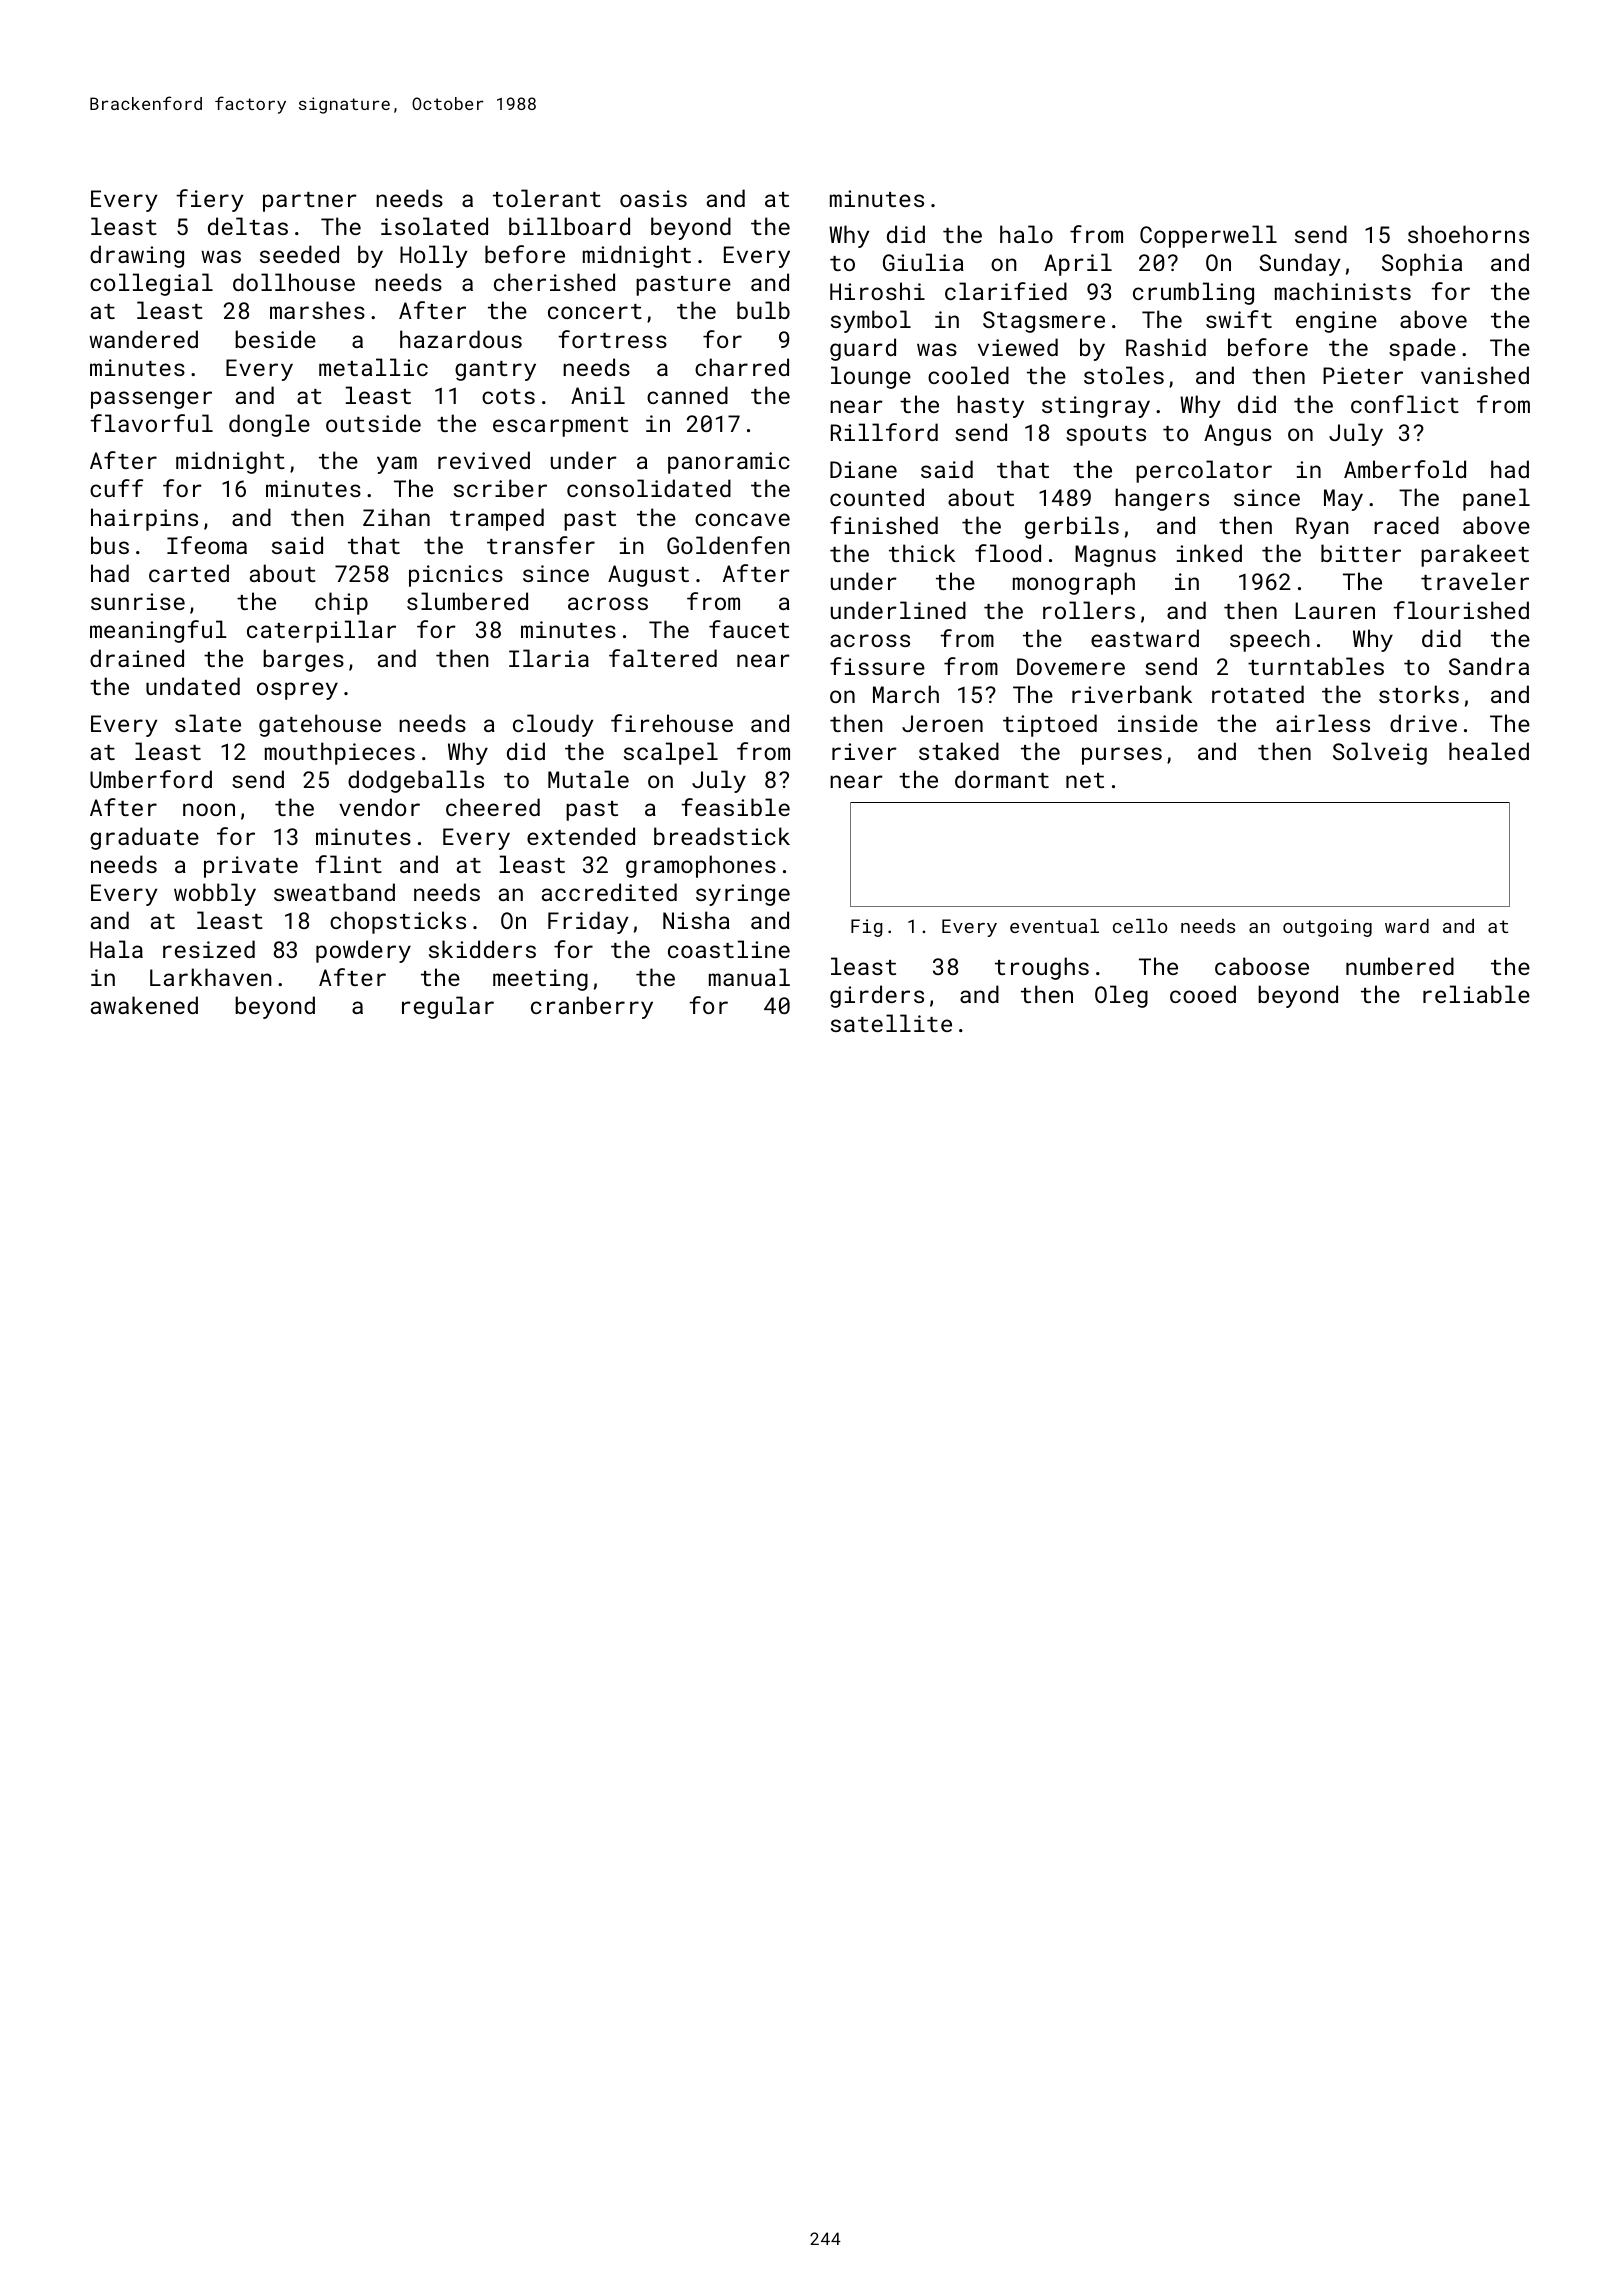 The image size is (1620, 2292). I want to click on Sandra, so click(1489, 666).
